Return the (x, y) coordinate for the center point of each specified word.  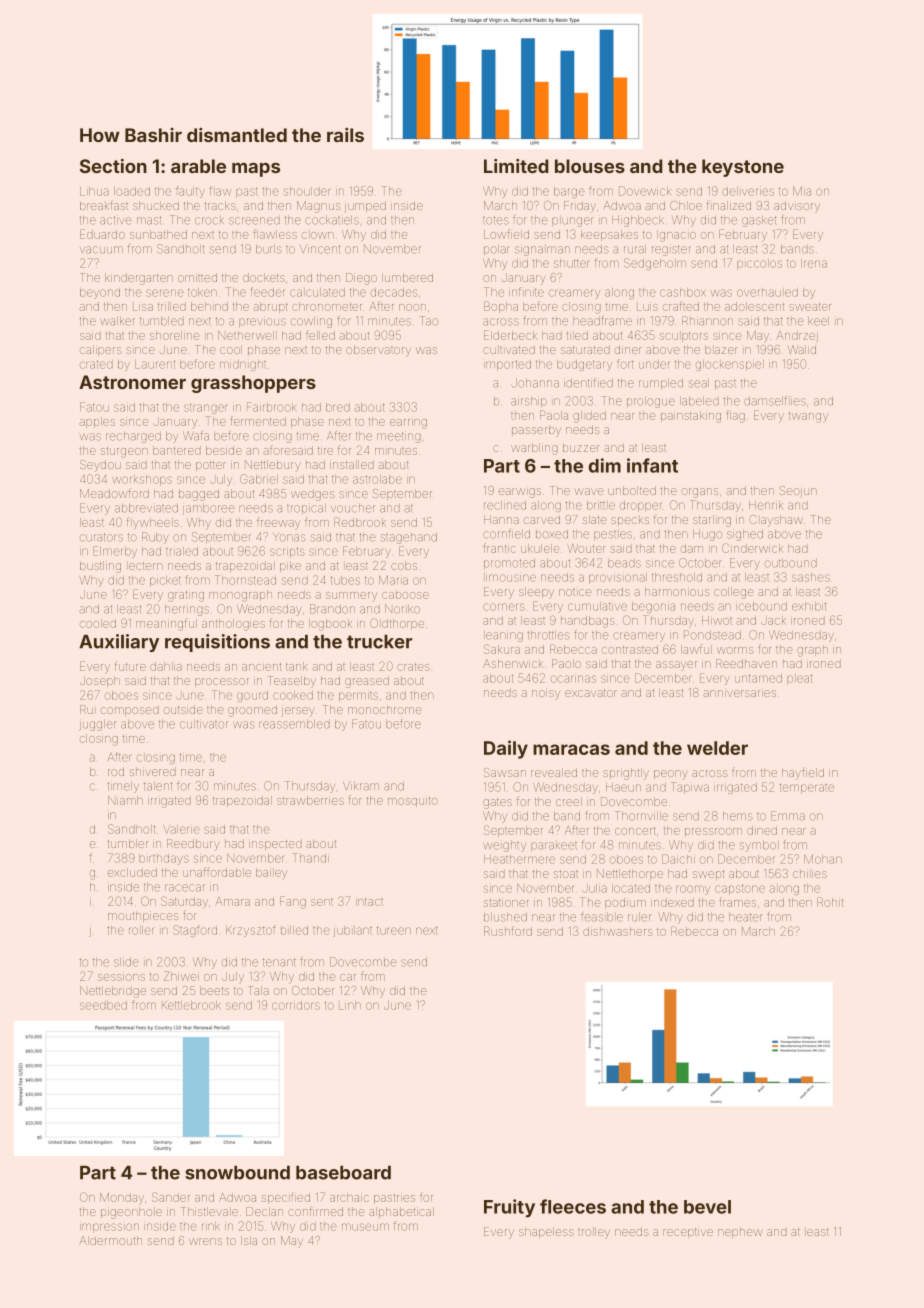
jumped (365, 206)
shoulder (307, 191)
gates (497, 803)
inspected (275, 844)
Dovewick (645, 191)
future (130, 666)
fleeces (573, 1206)
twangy (808, 417)
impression (109, 1228)
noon (412, 307)
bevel (707, 1207)
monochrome (384, 709)
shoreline (175, 335)
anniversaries (739, 693)
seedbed (103, 1005)
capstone (740, 889)
